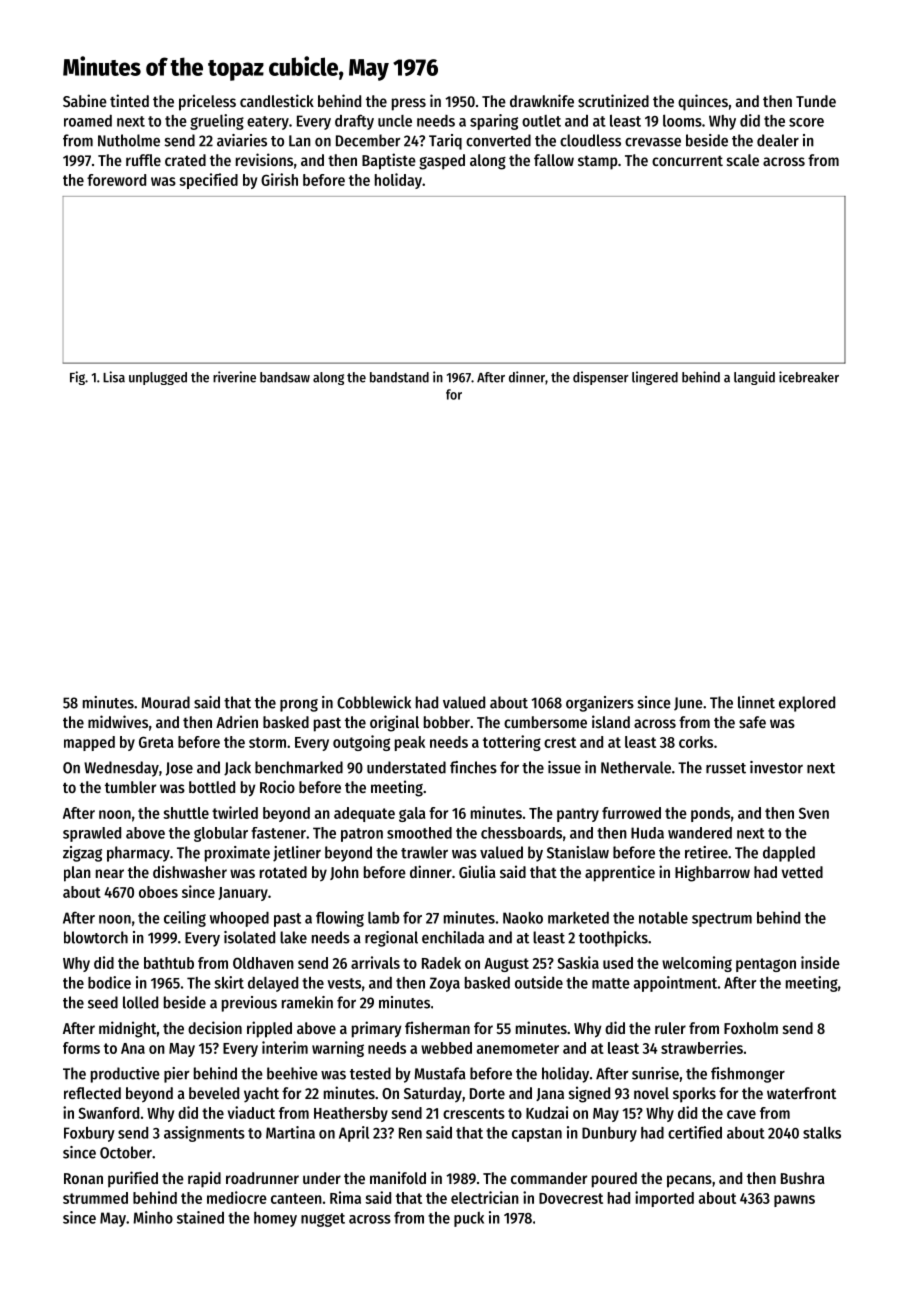 This screenshot has width=908, height=1316. Describe the element at coordinates (697, 964) in the screenshot. I see `welcoming` at that location.
